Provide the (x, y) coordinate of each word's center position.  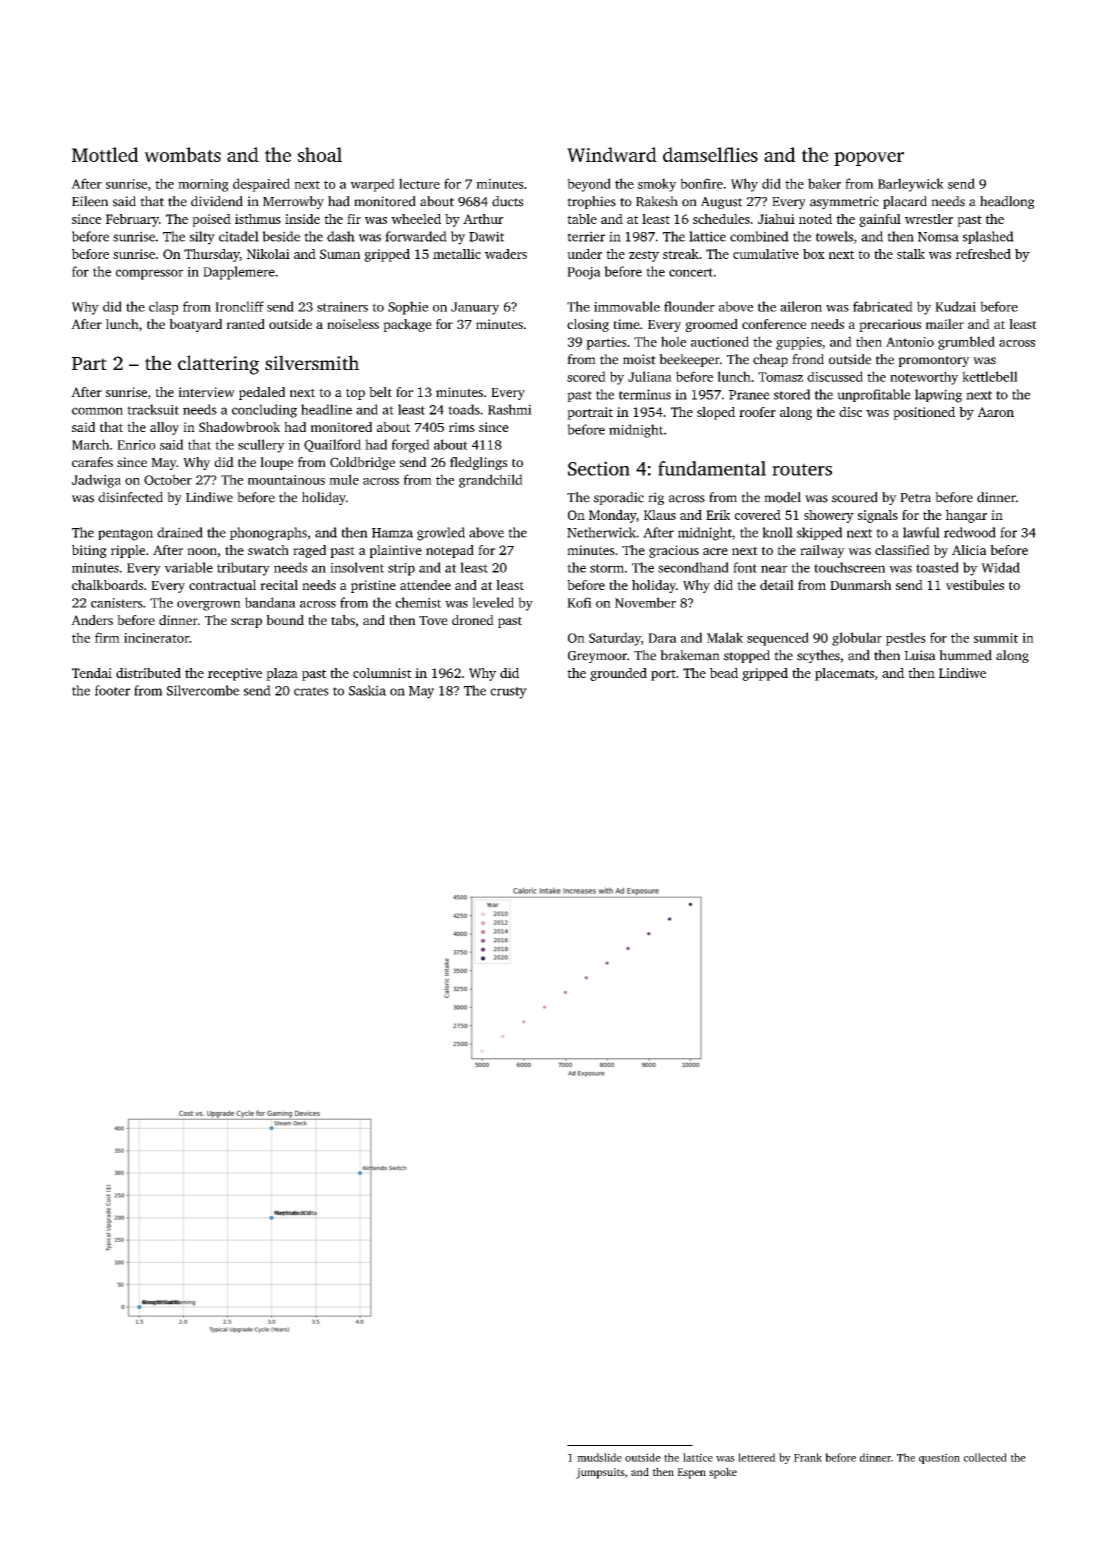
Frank (808, 1457)
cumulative (766, 254)
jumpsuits (600, 1473)
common (97, 411)
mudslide (599, 1457)
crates (311, 691)
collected (985, 1457)
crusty (508, 693)
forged (411, 446)
